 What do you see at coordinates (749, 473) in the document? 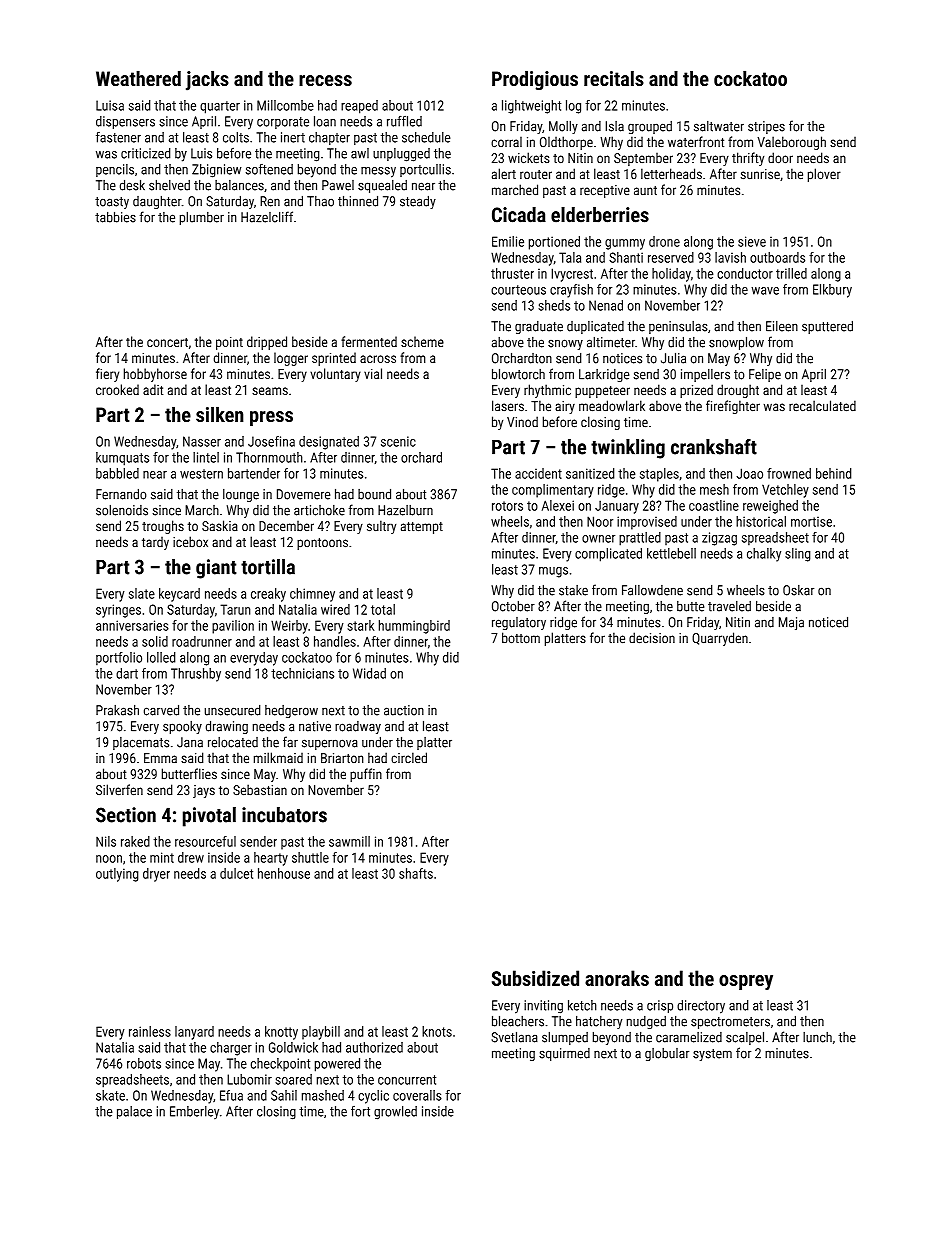
I see `Joao` at bounding box center [749, 473].
